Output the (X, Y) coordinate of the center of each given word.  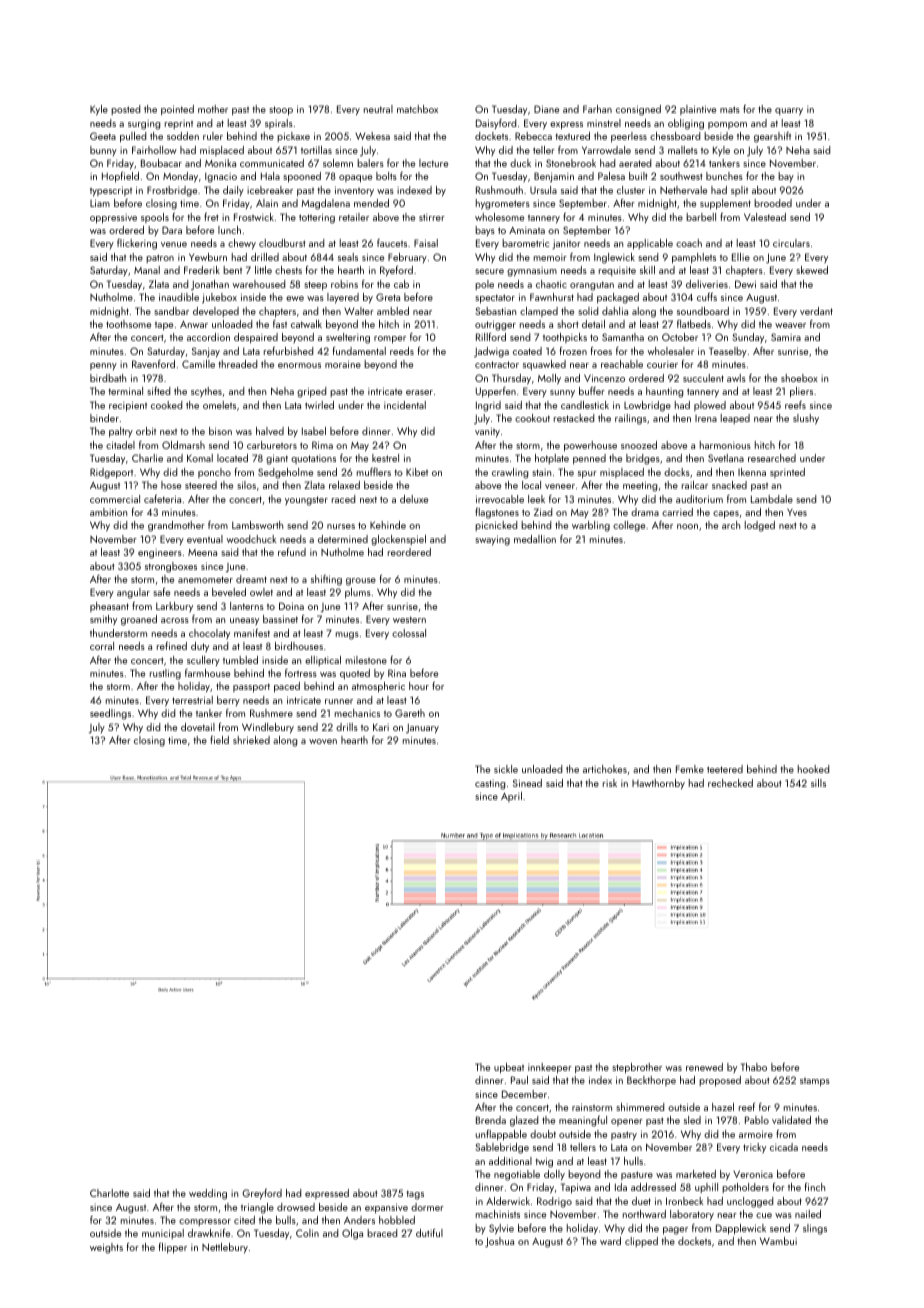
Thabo (754, 1067)
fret (211, 217)
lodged (760, 526)
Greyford (262, 1194)
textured (572, 136)
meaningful (583, 1121)
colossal (409, 633)
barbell (701, 217)
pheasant (109, 607)
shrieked (251, 740)
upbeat (509, 1068)
